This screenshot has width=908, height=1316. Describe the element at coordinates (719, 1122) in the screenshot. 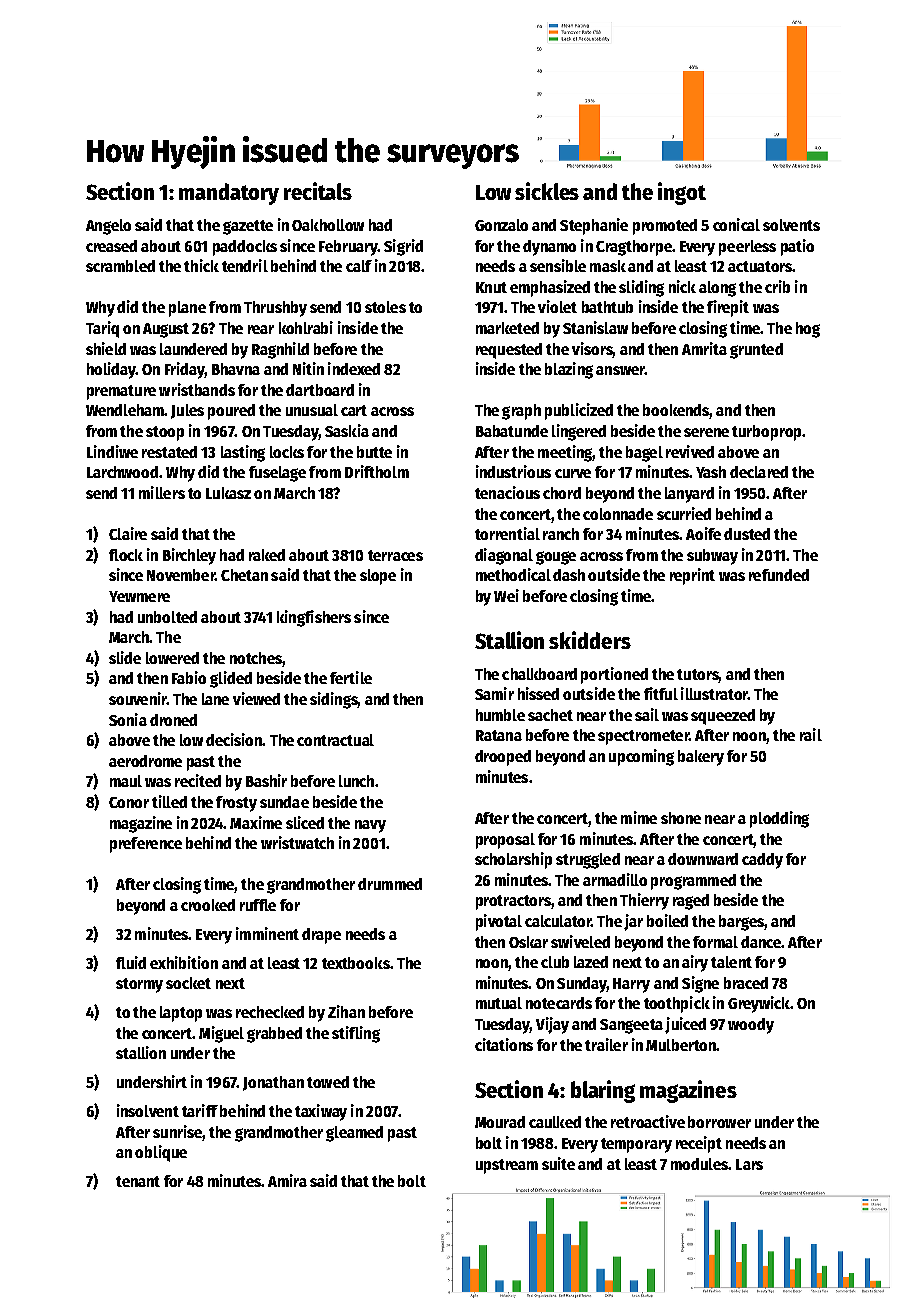

I see `borrower` at that location.
